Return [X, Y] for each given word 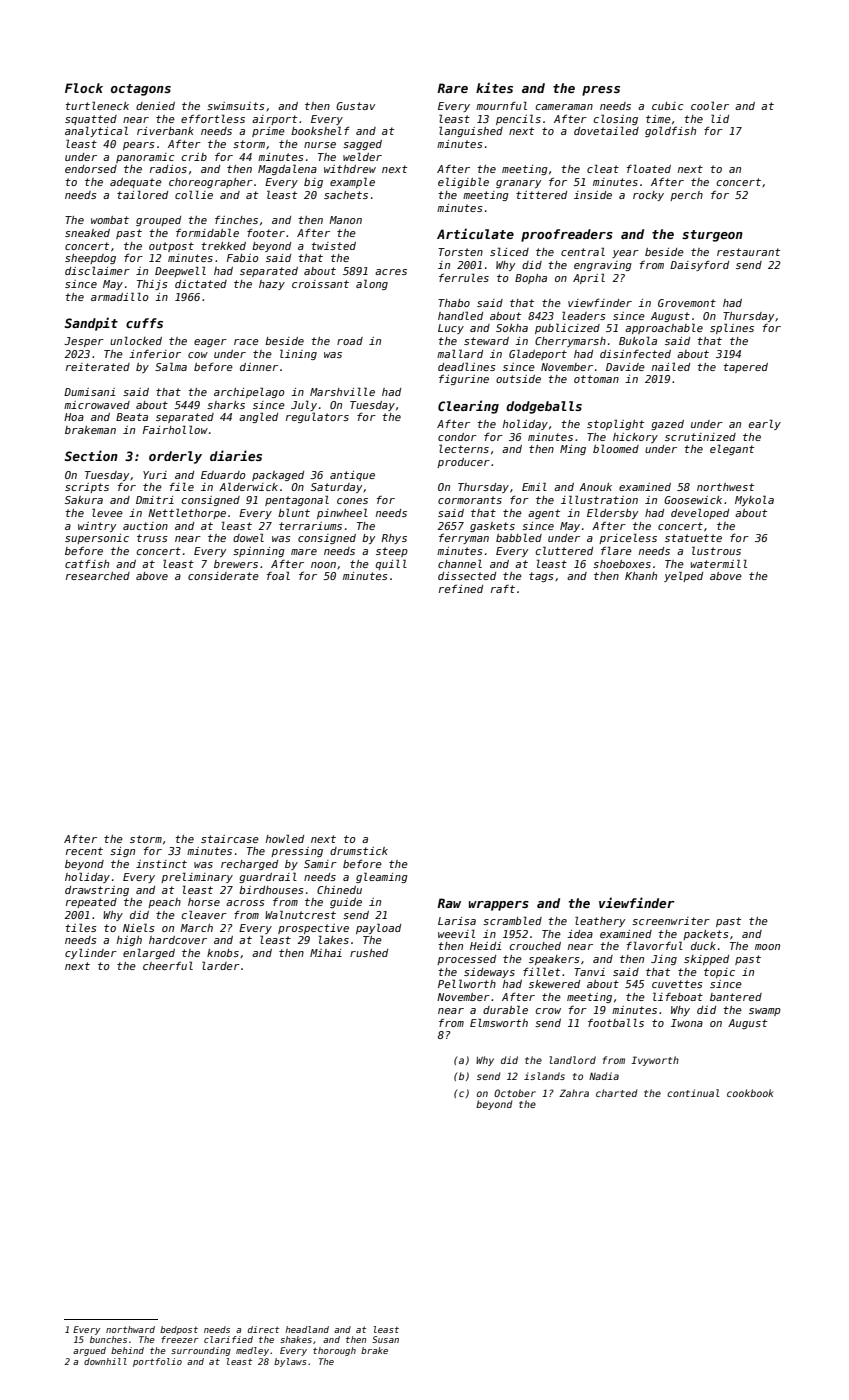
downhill [105, 1361]
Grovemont [687, 303]
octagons [141, 90]
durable [505, 1009]
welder [362, 156]
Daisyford [699, 265]
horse [204, 902]
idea [580, 934]
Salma [171, 366]
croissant [320, 284]
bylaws [290, 1362]
